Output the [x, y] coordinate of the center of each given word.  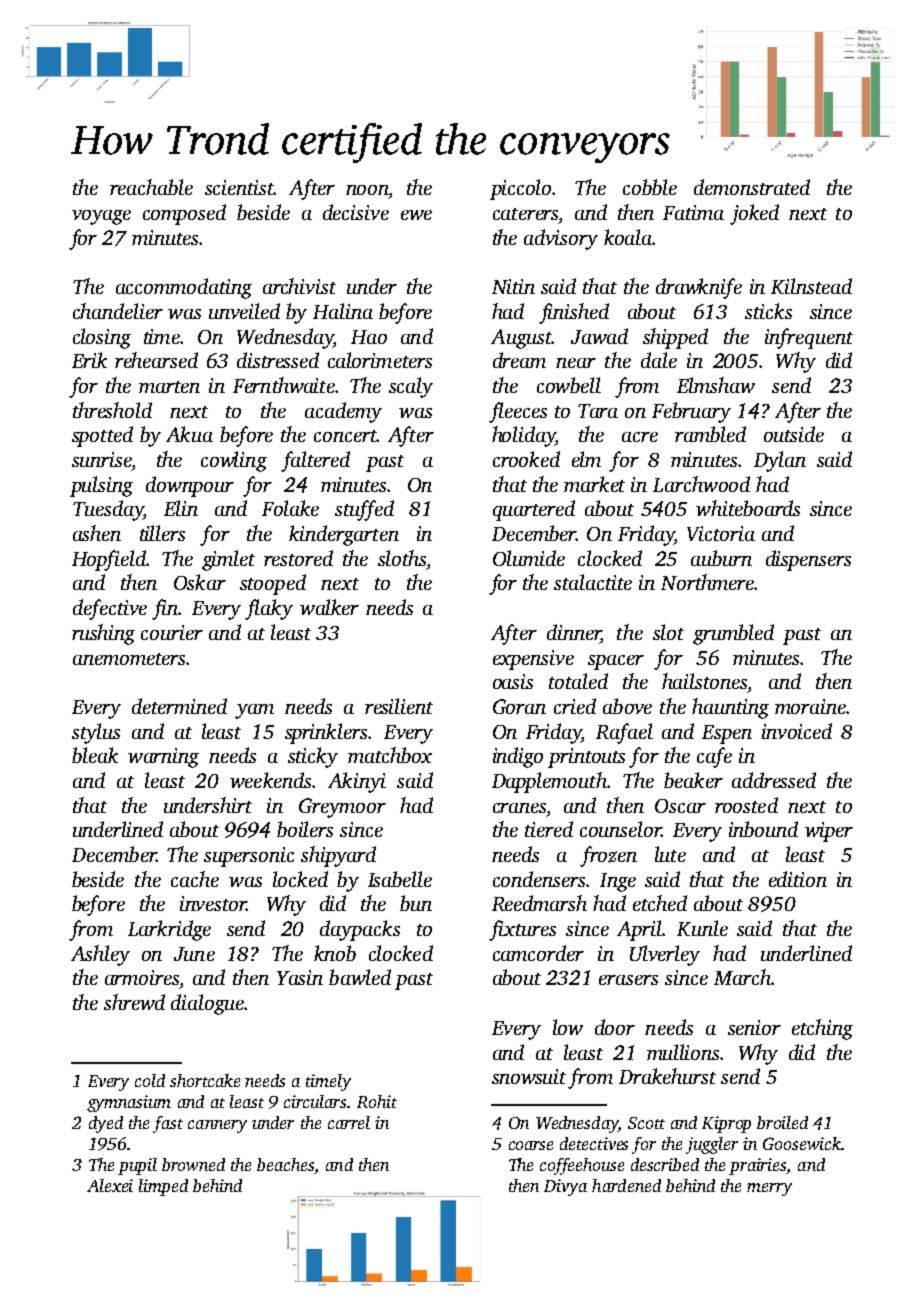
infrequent [809, 338]
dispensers [808, 560]
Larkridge [169, 930]
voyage [101, 217]
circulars [315, 1101]
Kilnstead [811, 286]
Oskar [200, 582]
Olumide [529, 558]
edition [798, 879]
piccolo [520, 189]
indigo [518, 757]
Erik [89, 360]
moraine [810, 706]
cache [195, 879]
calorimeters [380, 360]
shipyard [338, 856]
